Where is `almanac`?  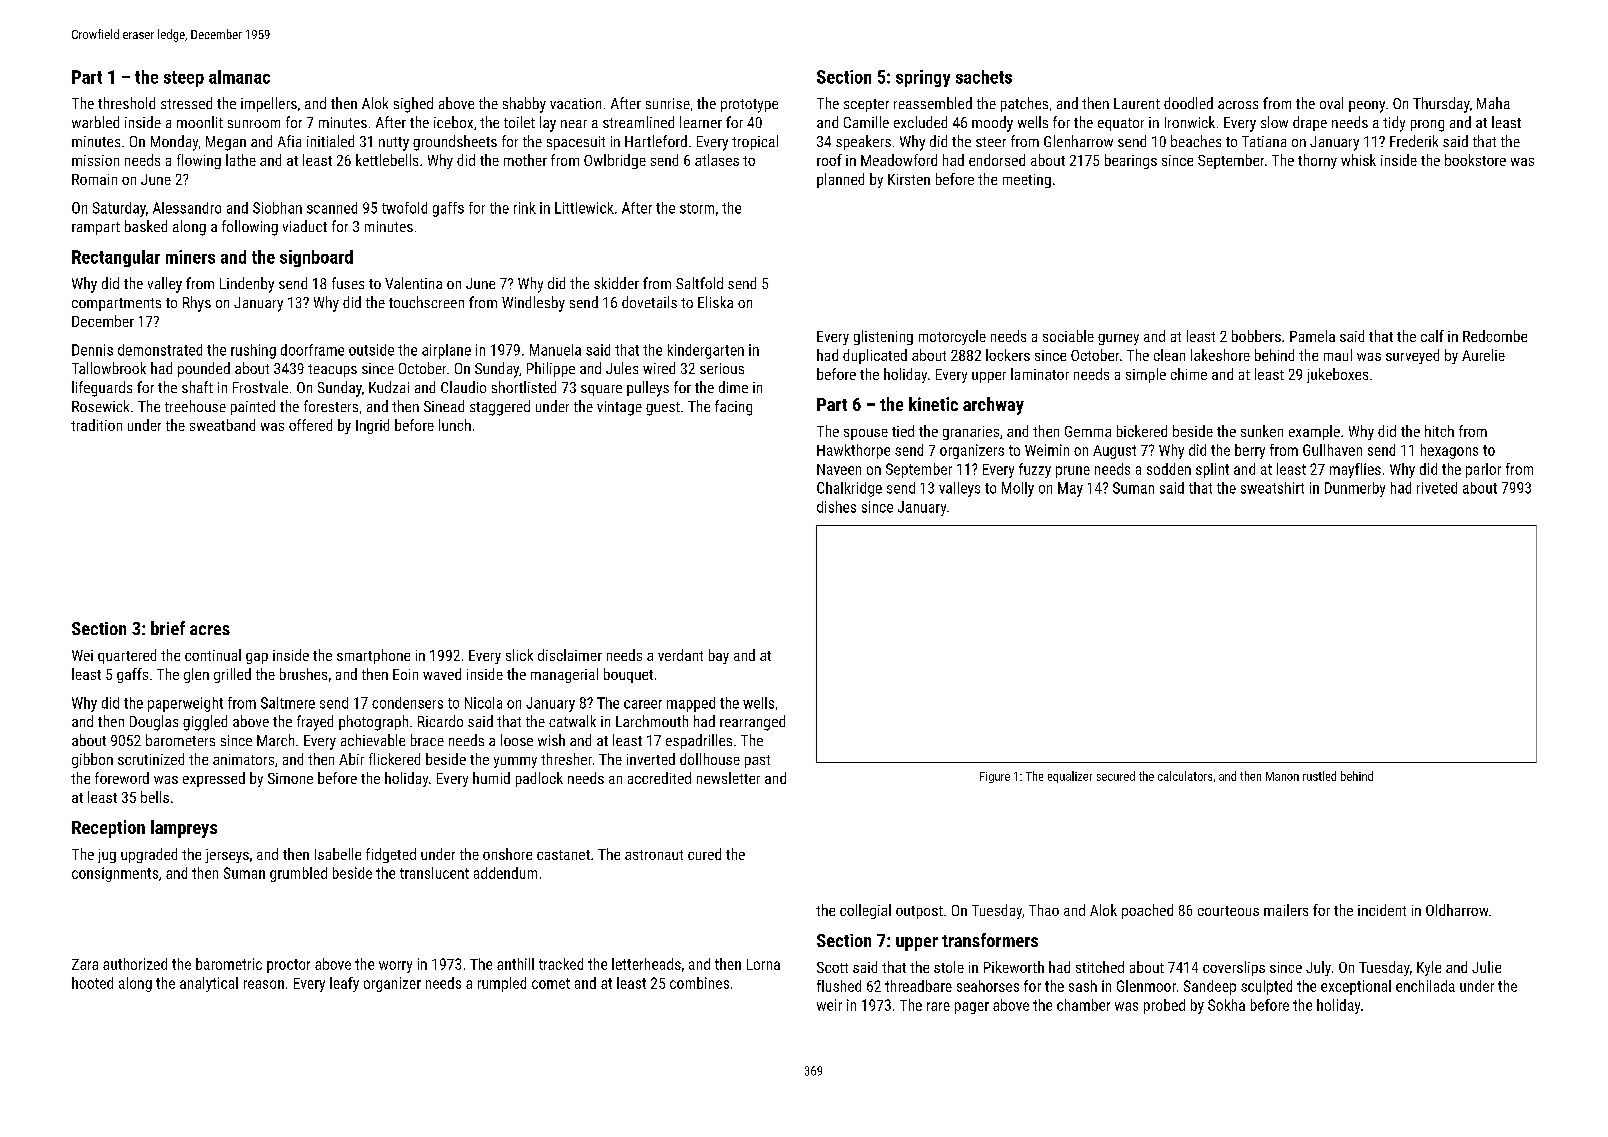
almanac is located at coordinates (239, 77).
